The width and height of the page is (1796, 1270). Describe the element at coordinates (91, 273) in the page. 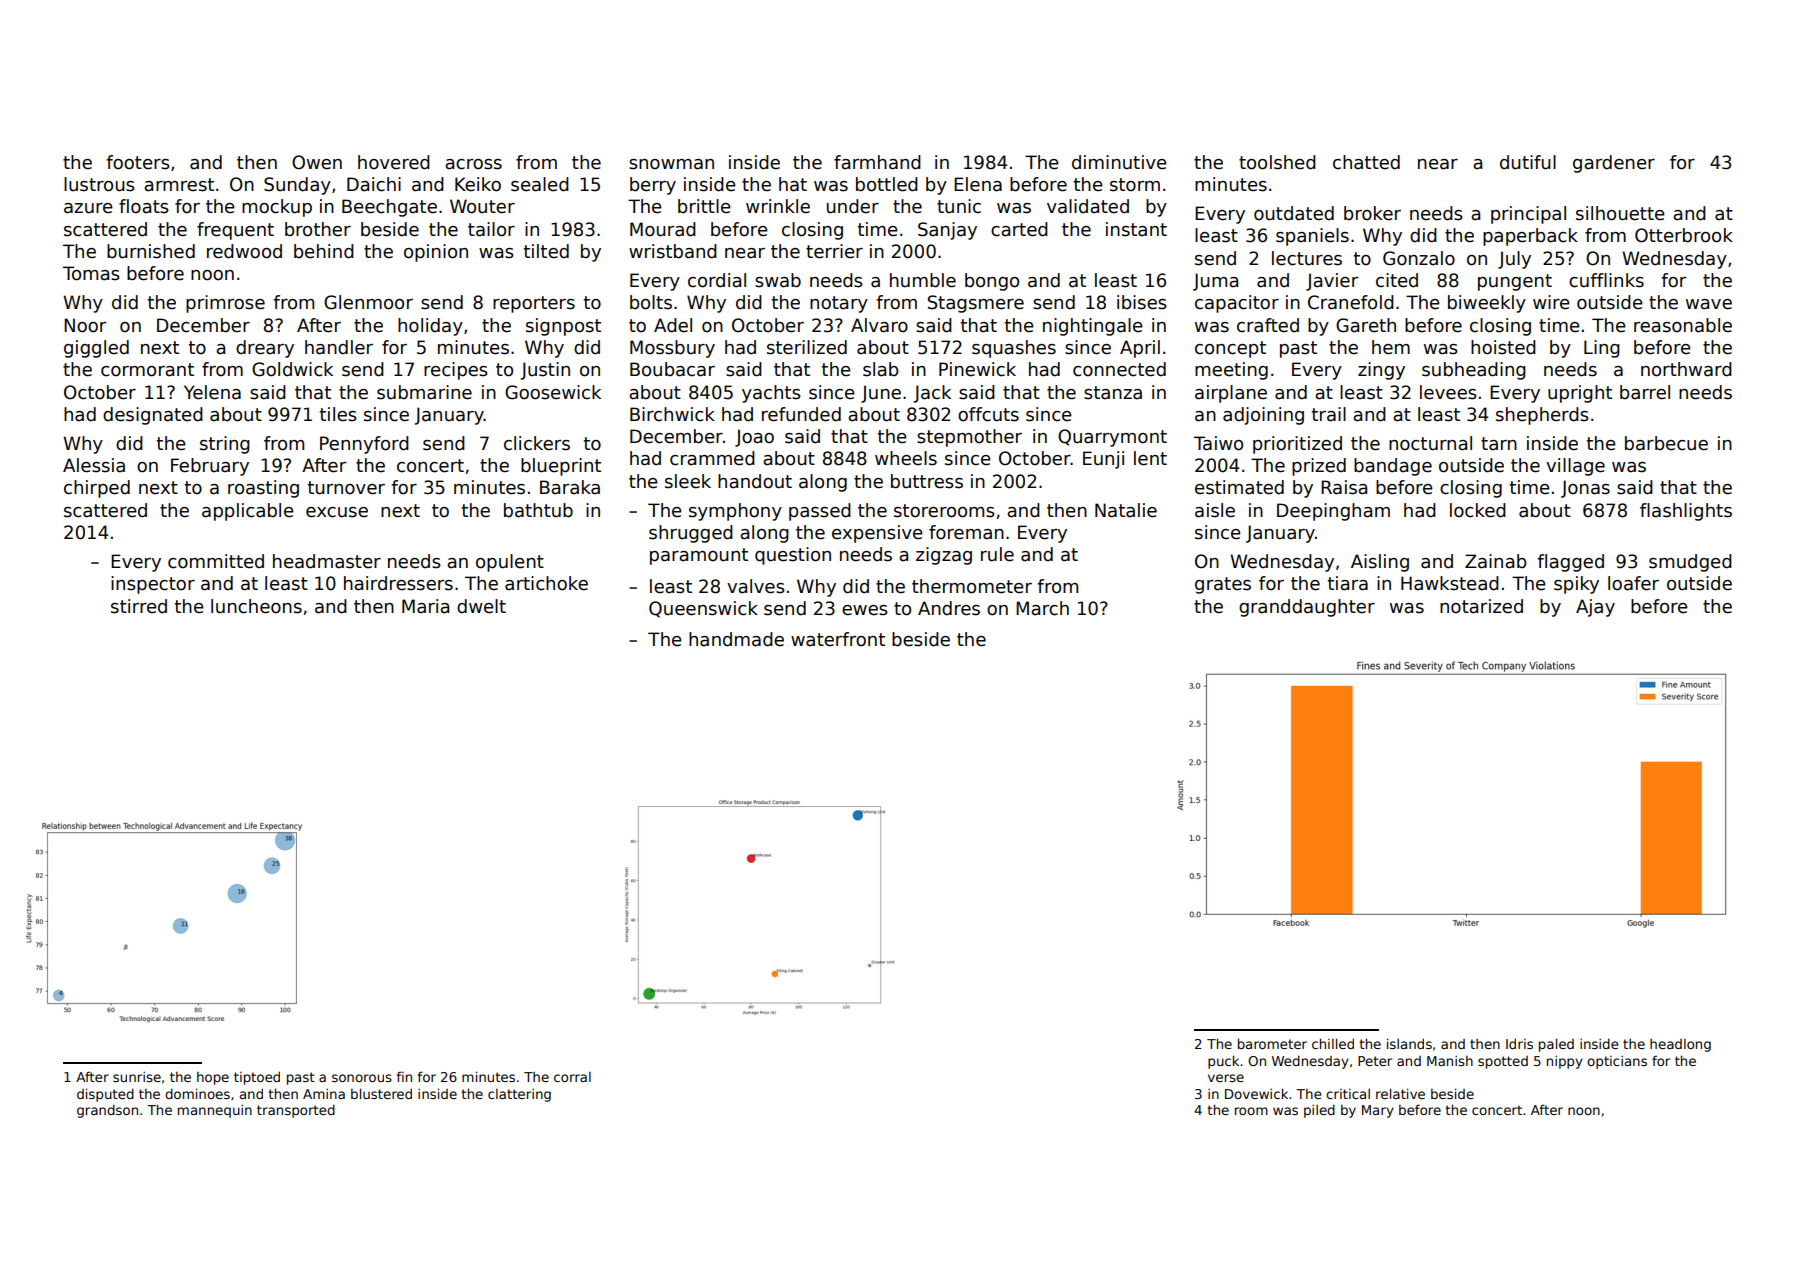

I see `Tomas` at that location.
